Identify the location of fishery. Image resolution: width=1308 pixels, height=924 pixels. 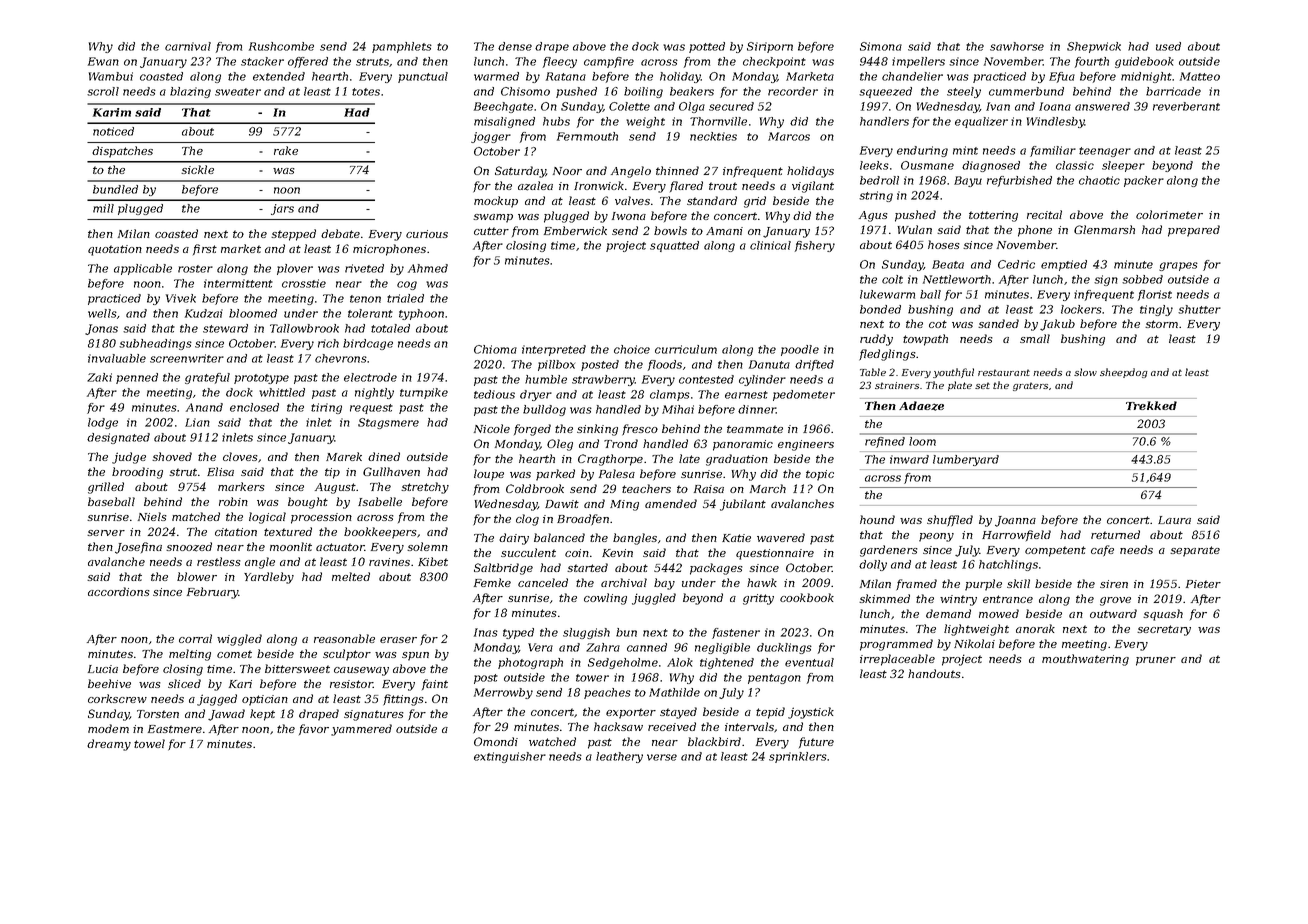
(815, 246).
